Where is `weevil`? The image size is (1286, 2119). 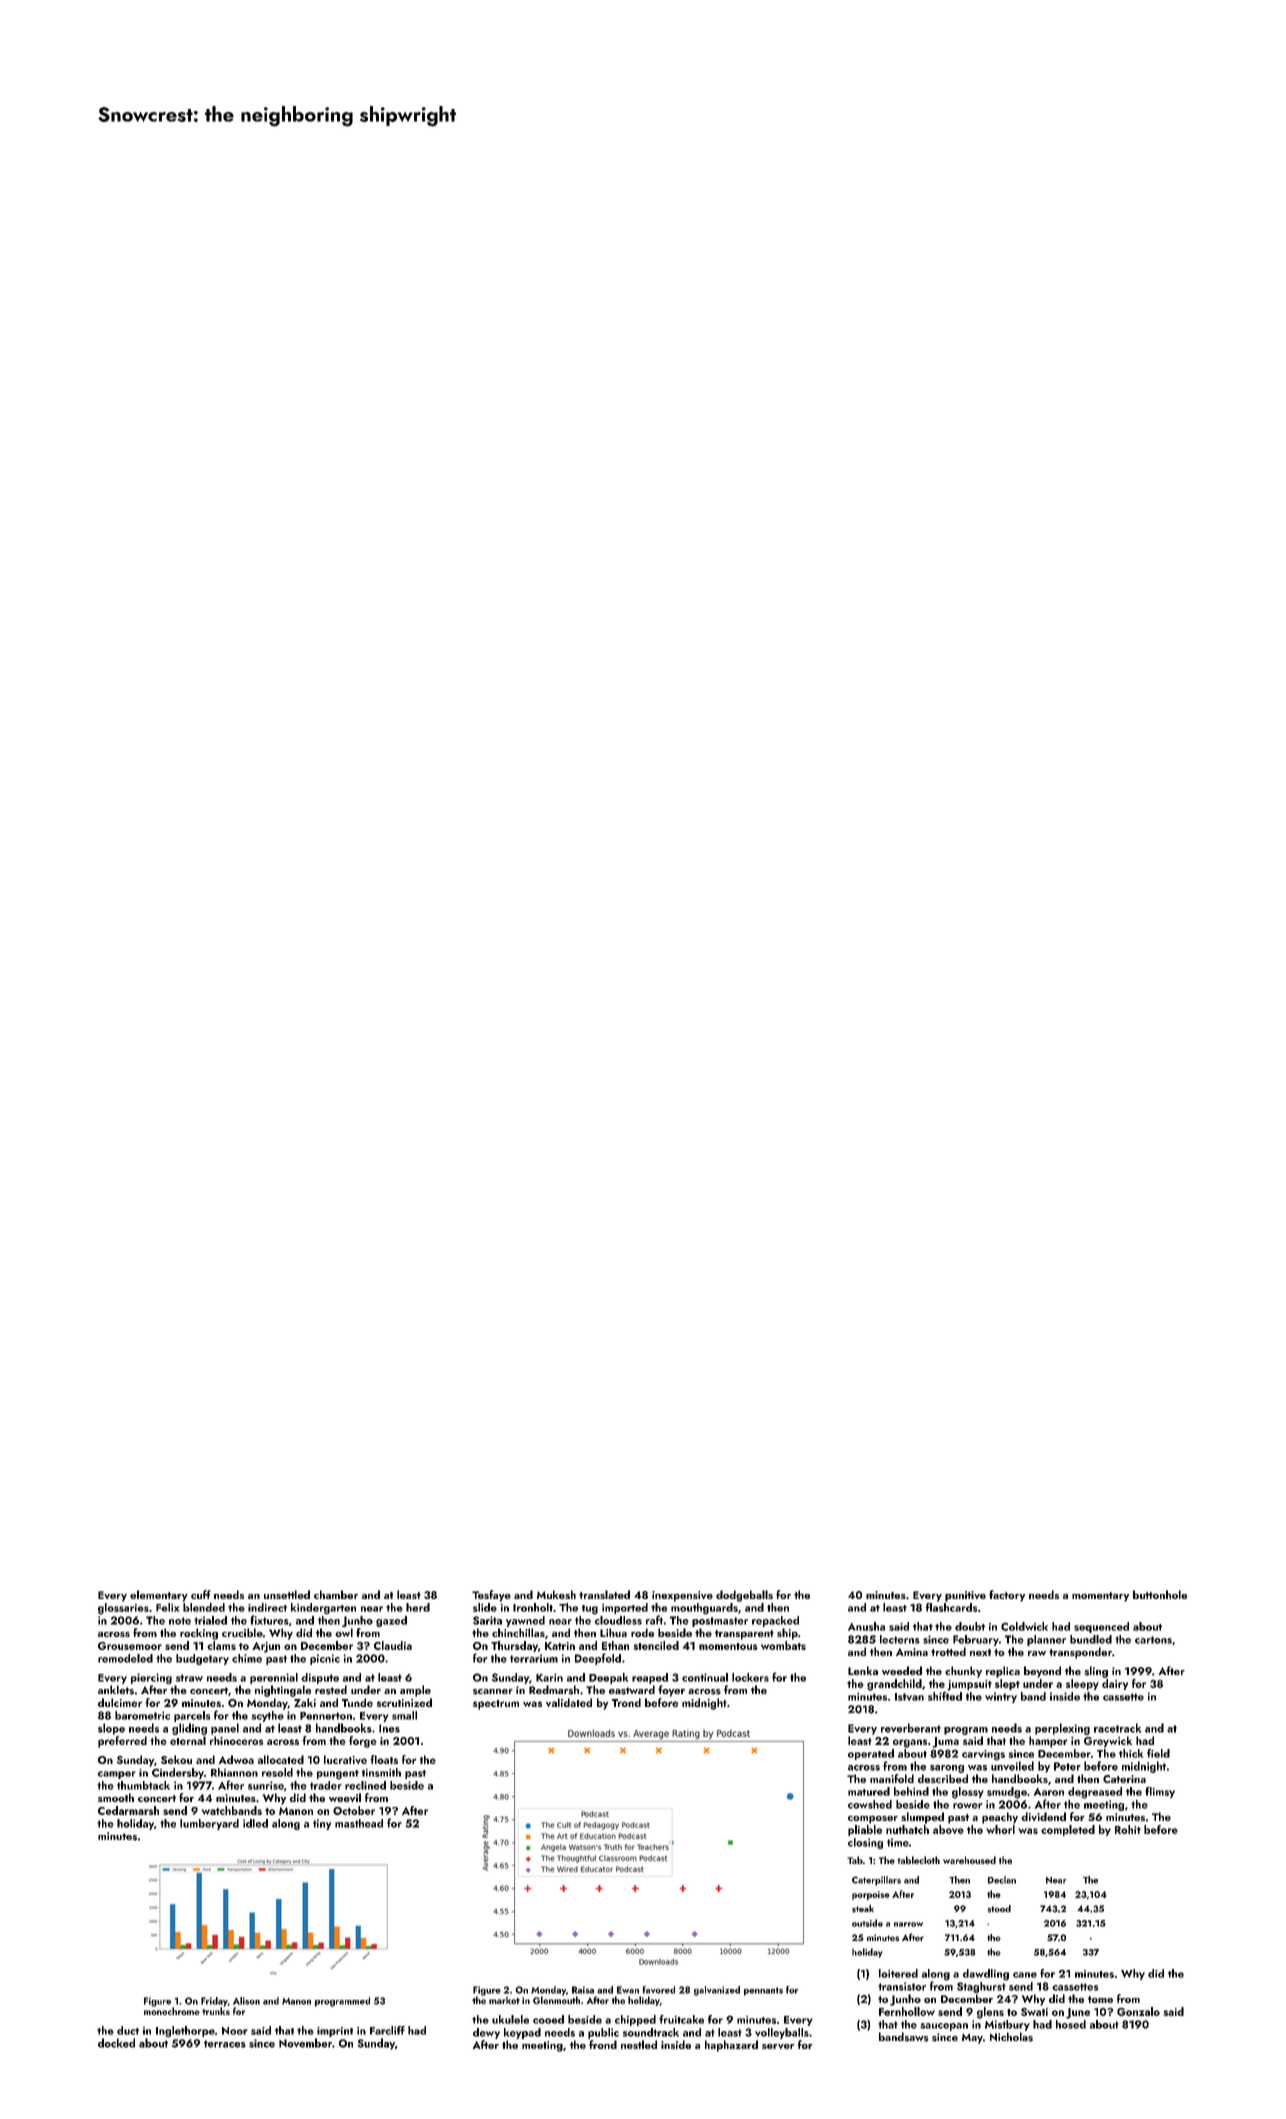 weevil is located at coordinates (345, 1797).
